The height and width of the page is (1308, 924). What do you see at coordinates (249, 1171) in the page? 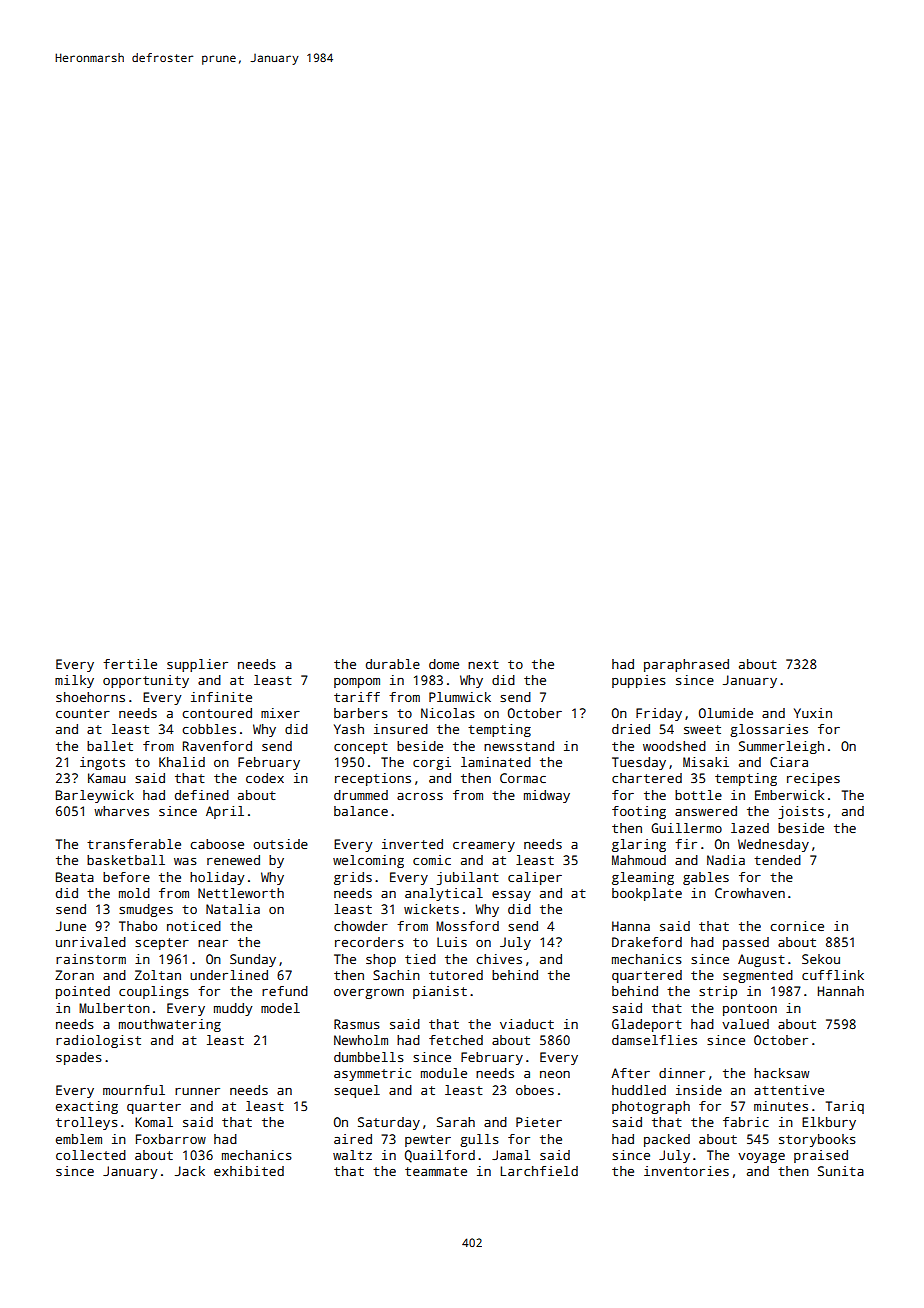
I see `exhibited` at bounding box center [249, 1171].
